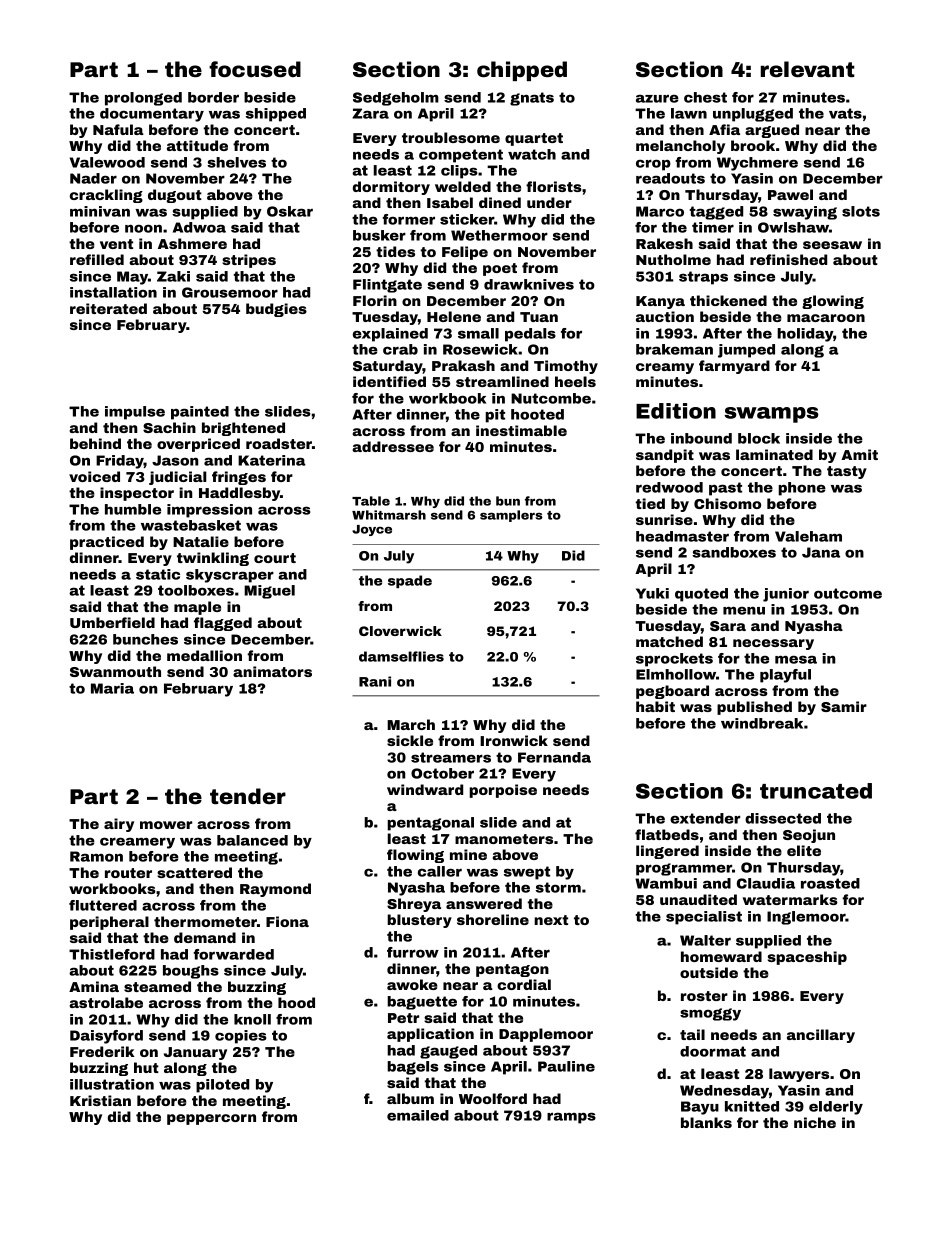 Image resolution: width=952 pixels, height=1233 pixels. I want to click on former, so click(408, 219).
